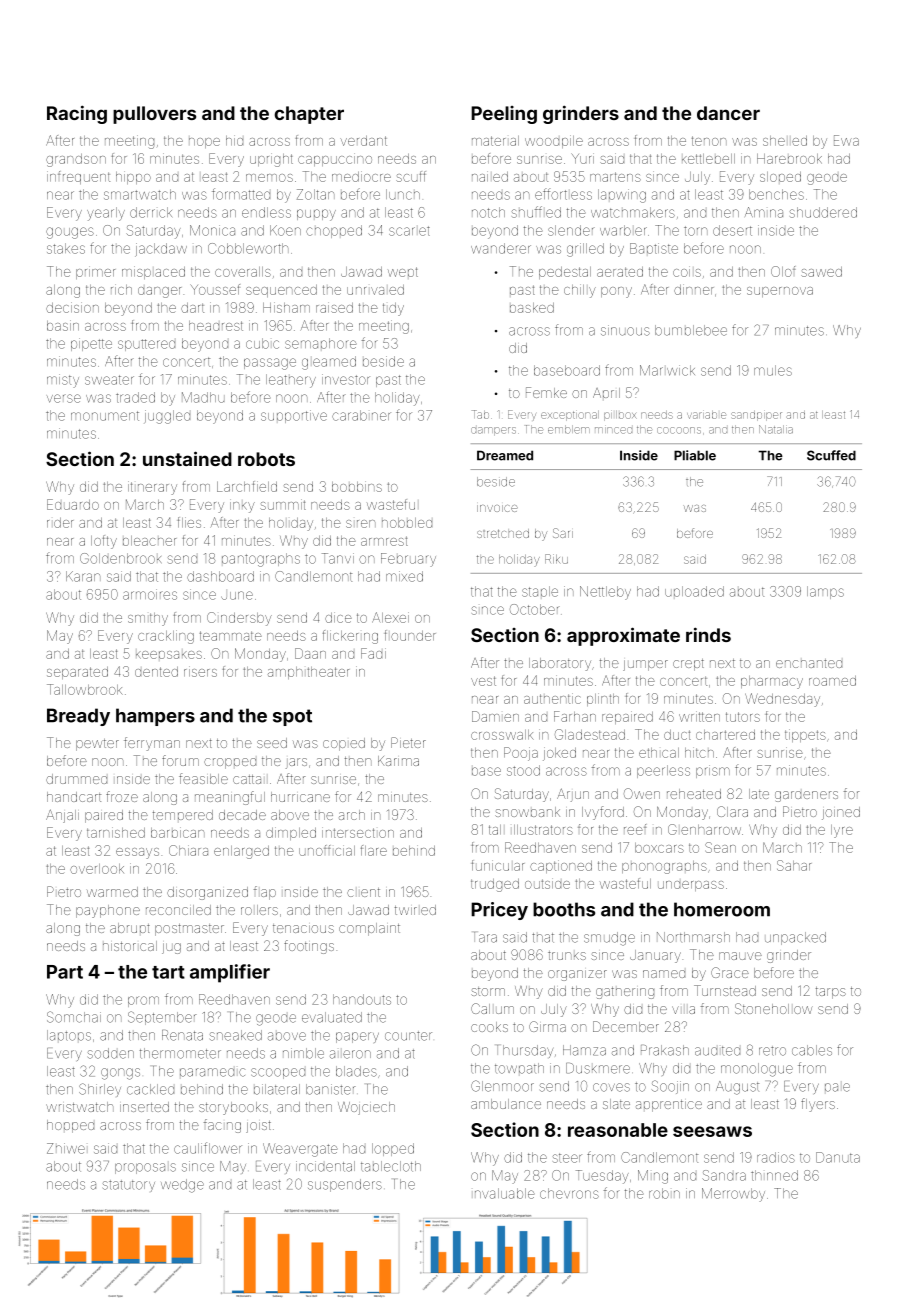 Image resolution: width=908 pixels, height=1316 pixels. I want to click on primer, so click(95, 272).
